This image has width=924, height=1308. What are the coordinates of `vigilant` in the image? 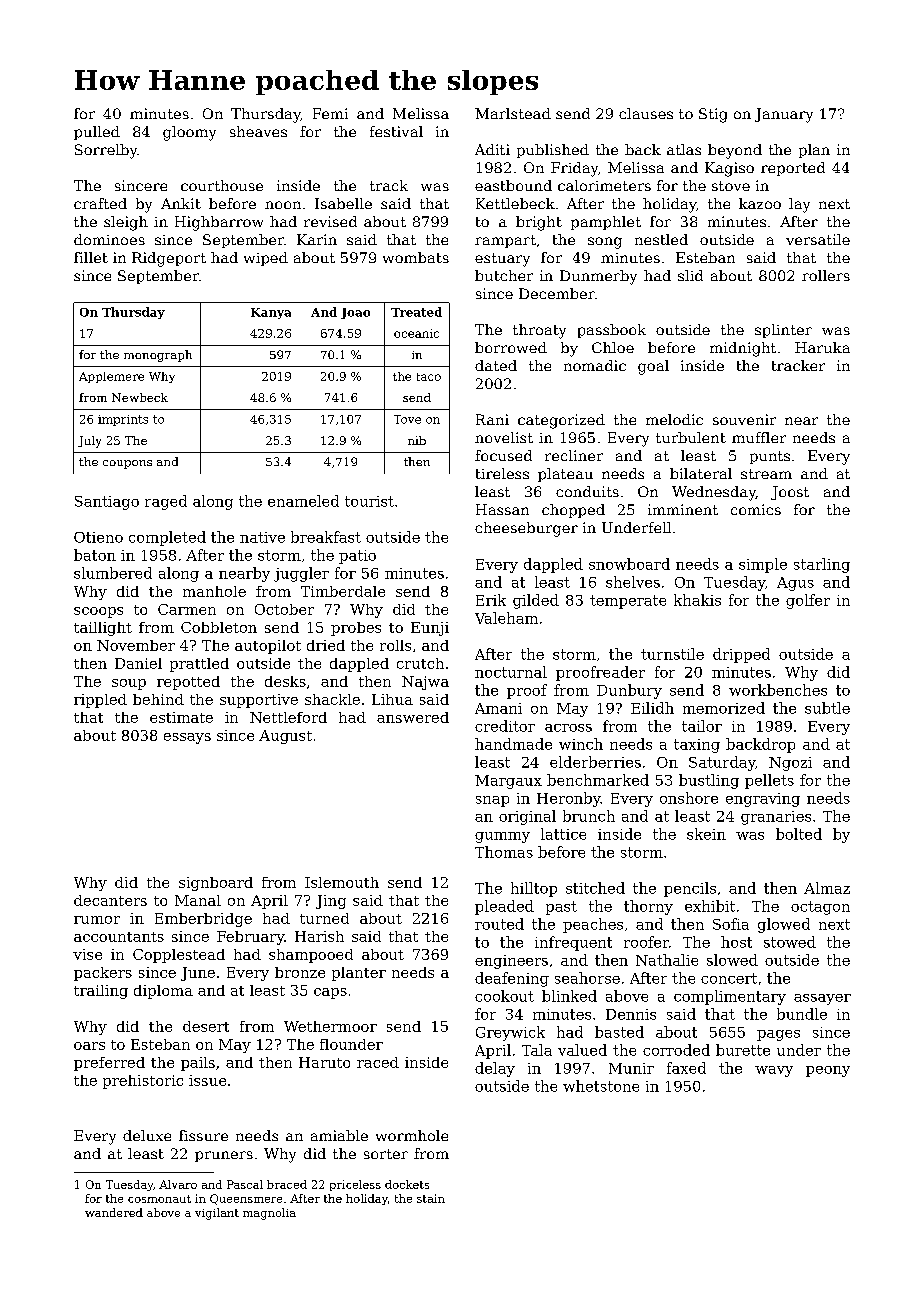 It's located at (217, 1214).
